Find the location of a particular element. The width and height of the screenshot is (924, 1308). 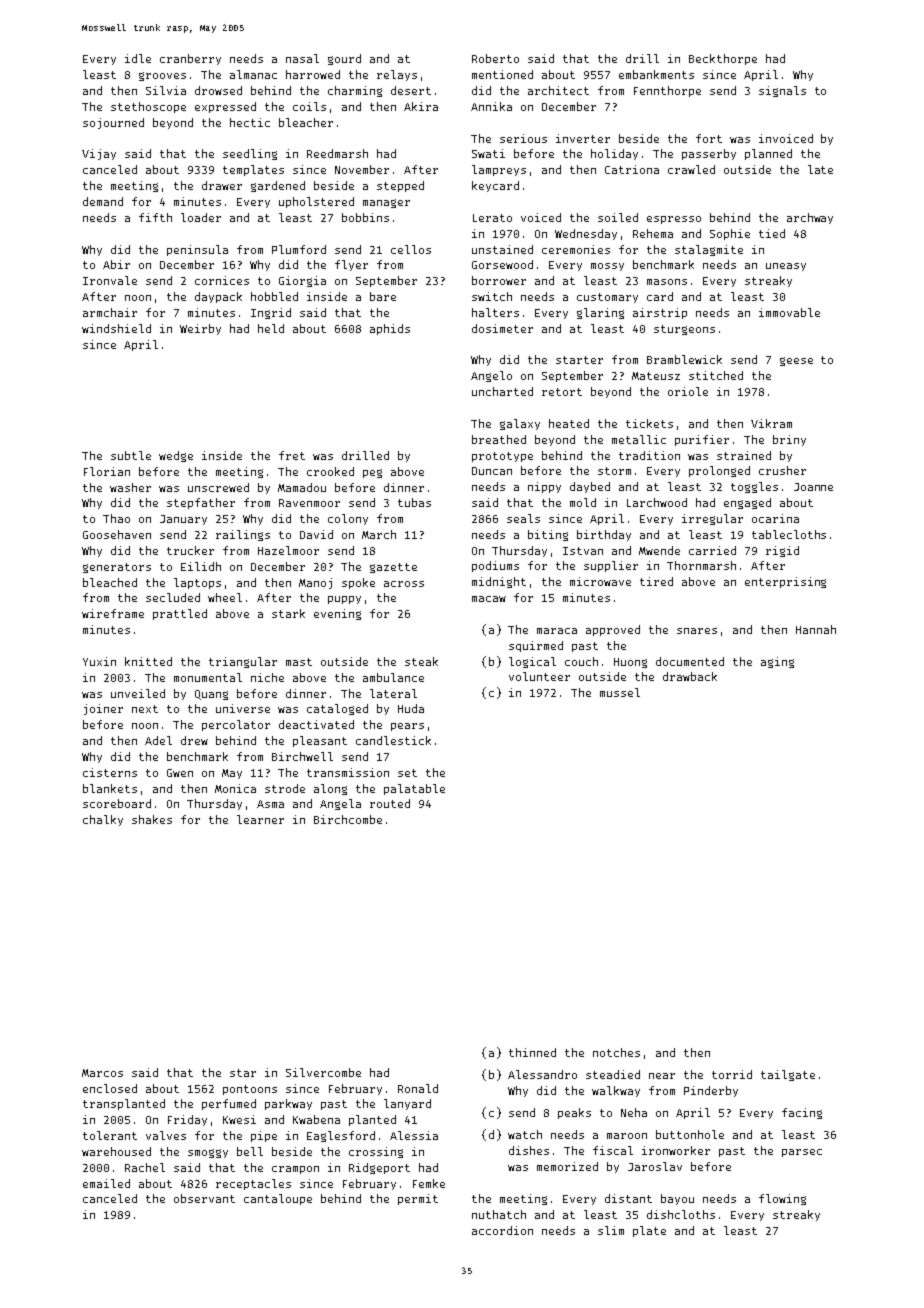

Monica is located at coordinates (235, 788).
